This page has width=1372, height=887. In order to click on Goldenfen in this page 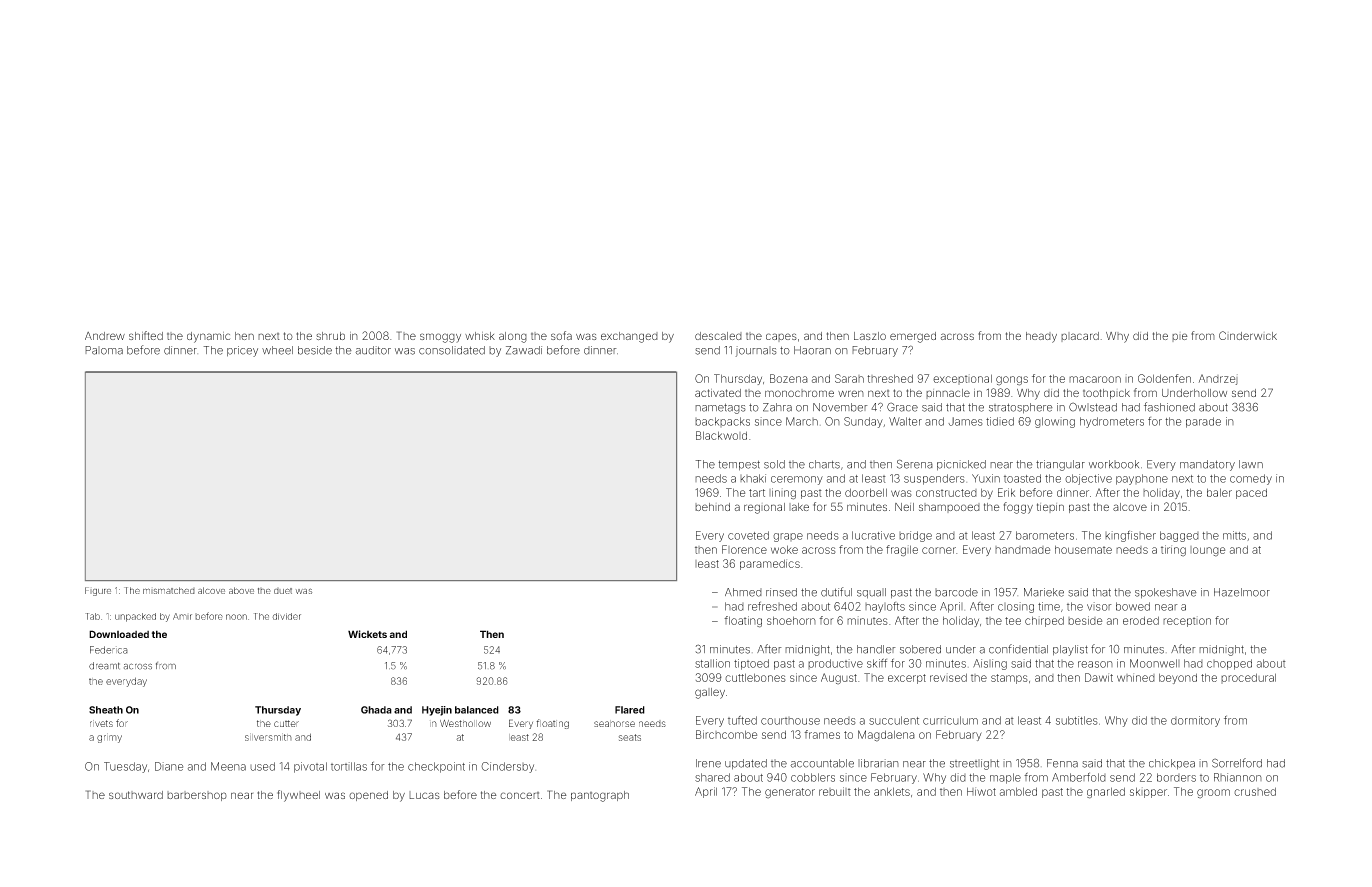, I will do `click(1164, 378)`.
